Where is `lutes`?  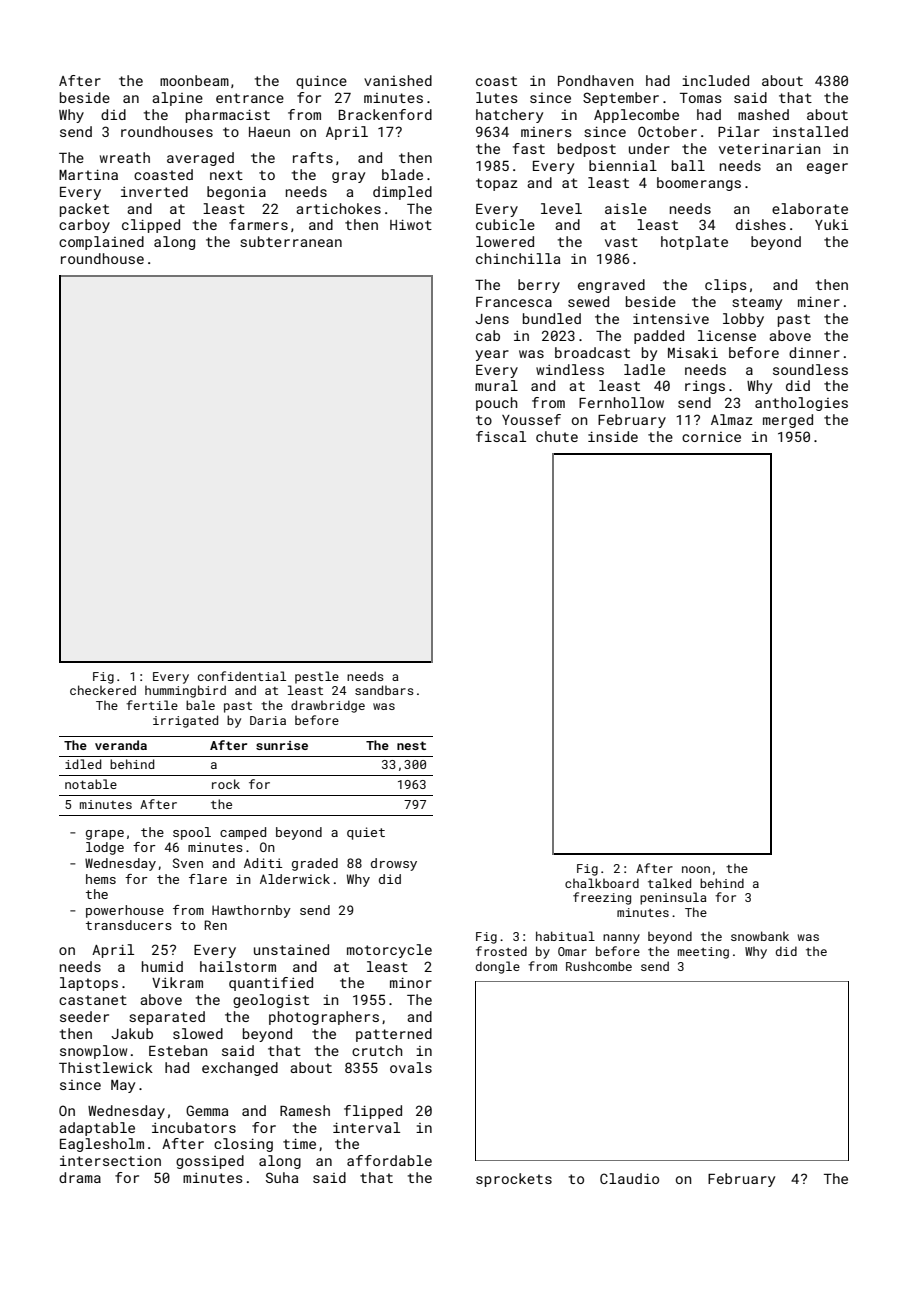 lutes is located at coordinates (496, 97).
